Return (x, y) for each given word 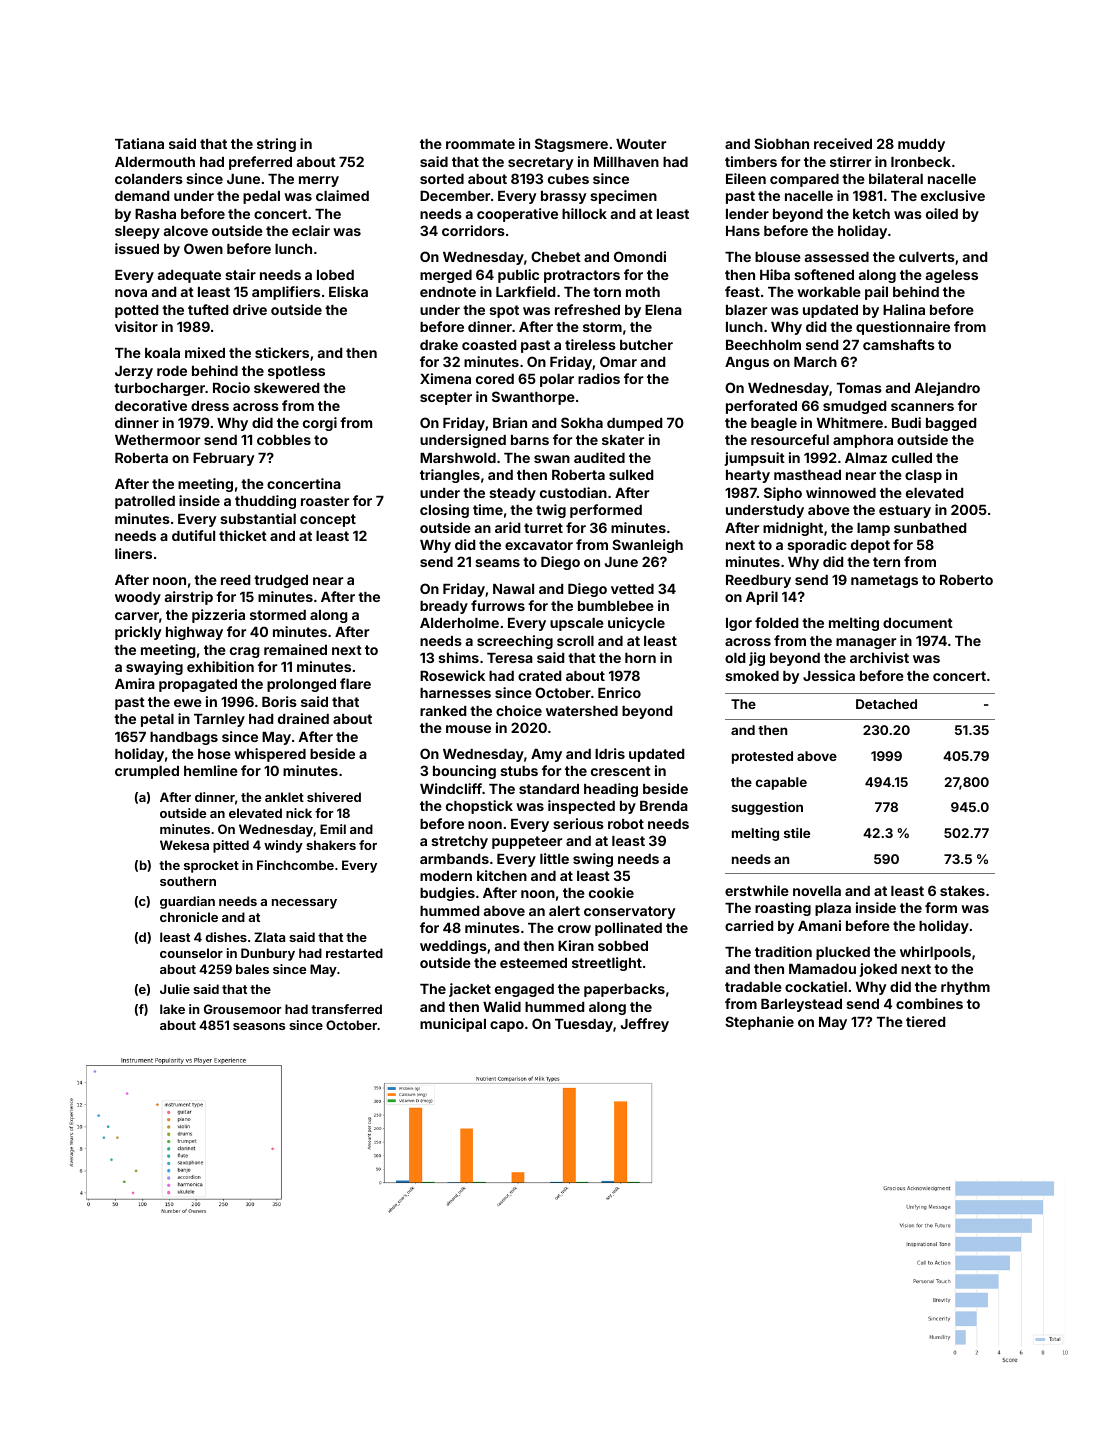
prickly (138, 633)
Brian (510, 422)
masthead (807, 475)
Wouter (641, 144)
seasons (259, 1026)
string (276, 145)
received (843, 143)
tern (886, 562)
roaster (325, 501)
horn (640, 658)
